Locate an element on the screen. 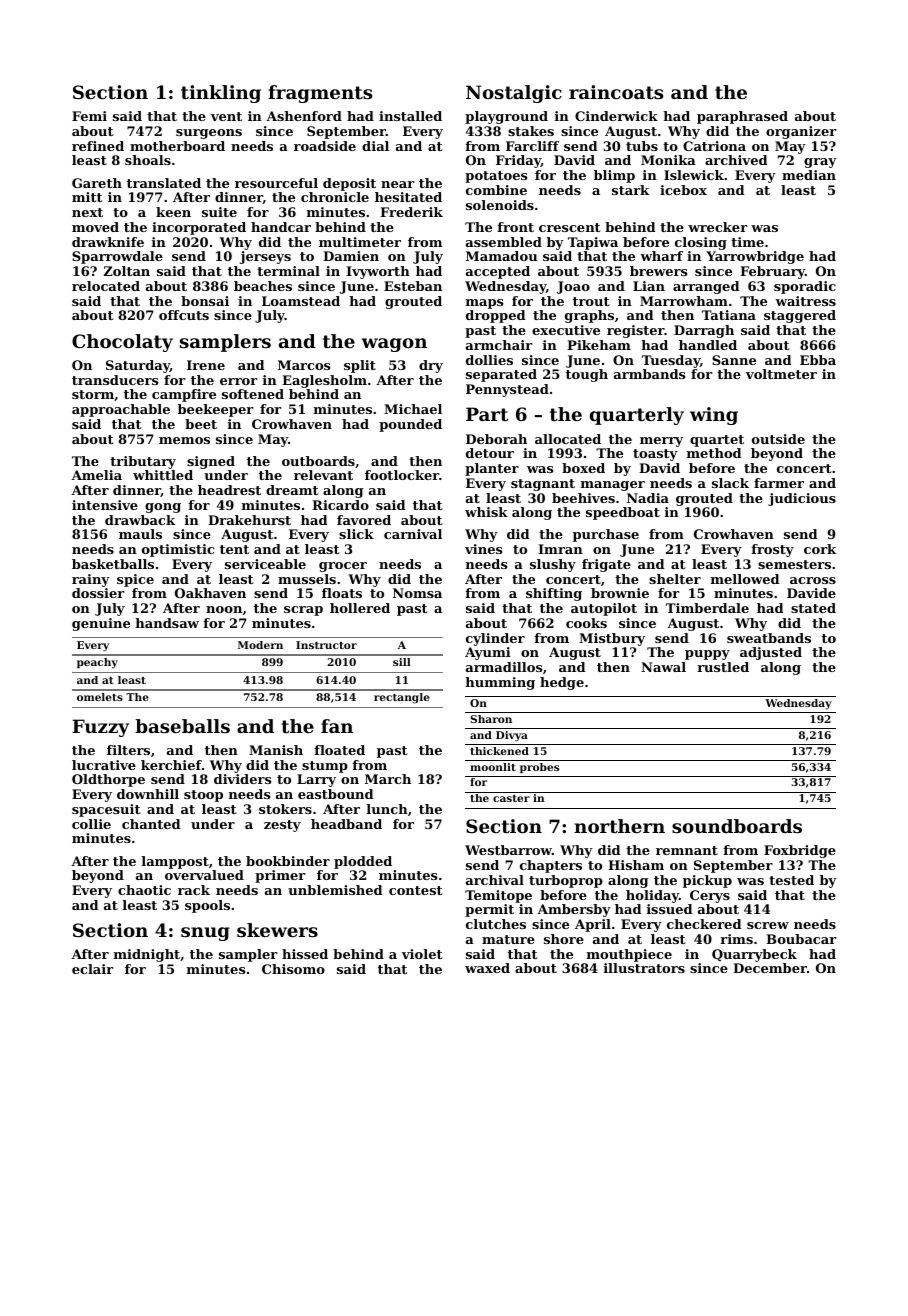  register is located at coordinates (636, 331).
